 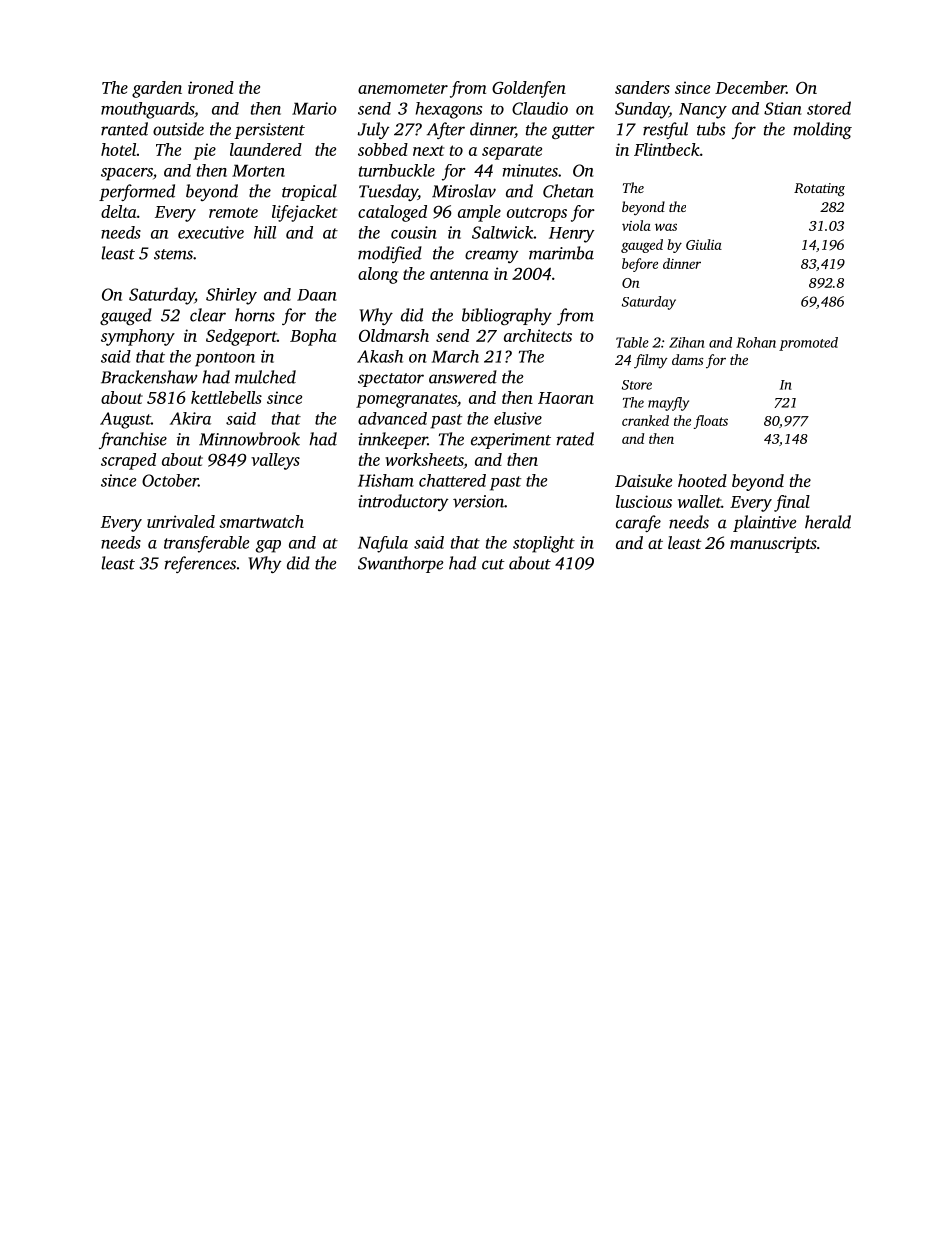 What do you see at coordinates (507, 316) in the page?
I see `bibliography` at bounding box center [507, 316].
